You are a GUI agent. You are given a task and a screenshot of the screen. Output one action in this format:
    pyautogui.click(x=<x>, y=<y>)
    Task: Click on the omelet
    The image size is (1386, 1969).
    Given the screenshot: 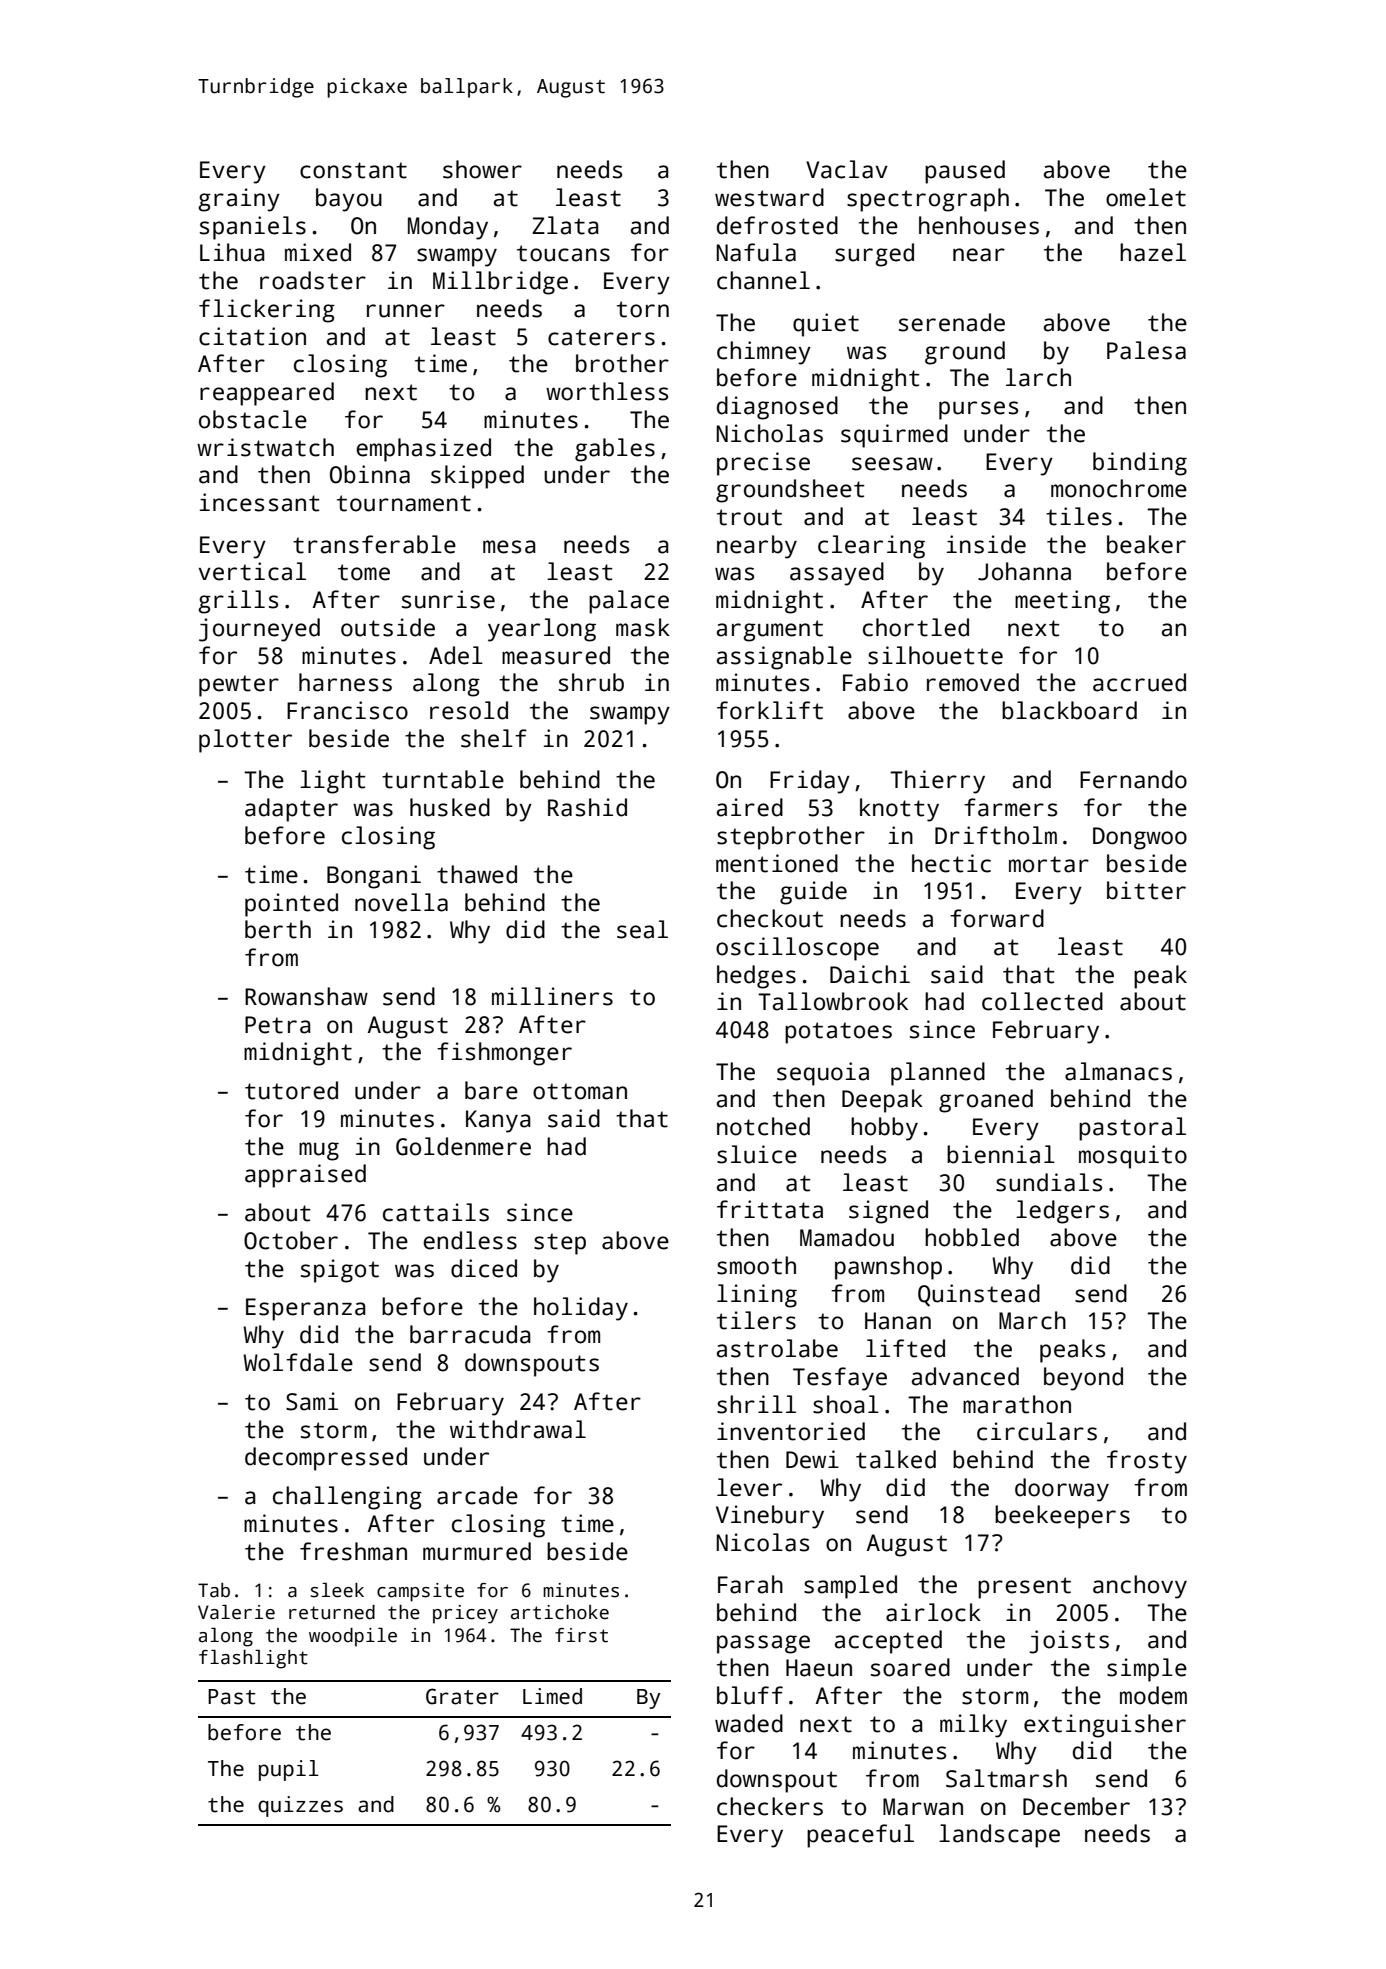 What is the action you would take?
    pyautogui.click(x=1146, y=197)
